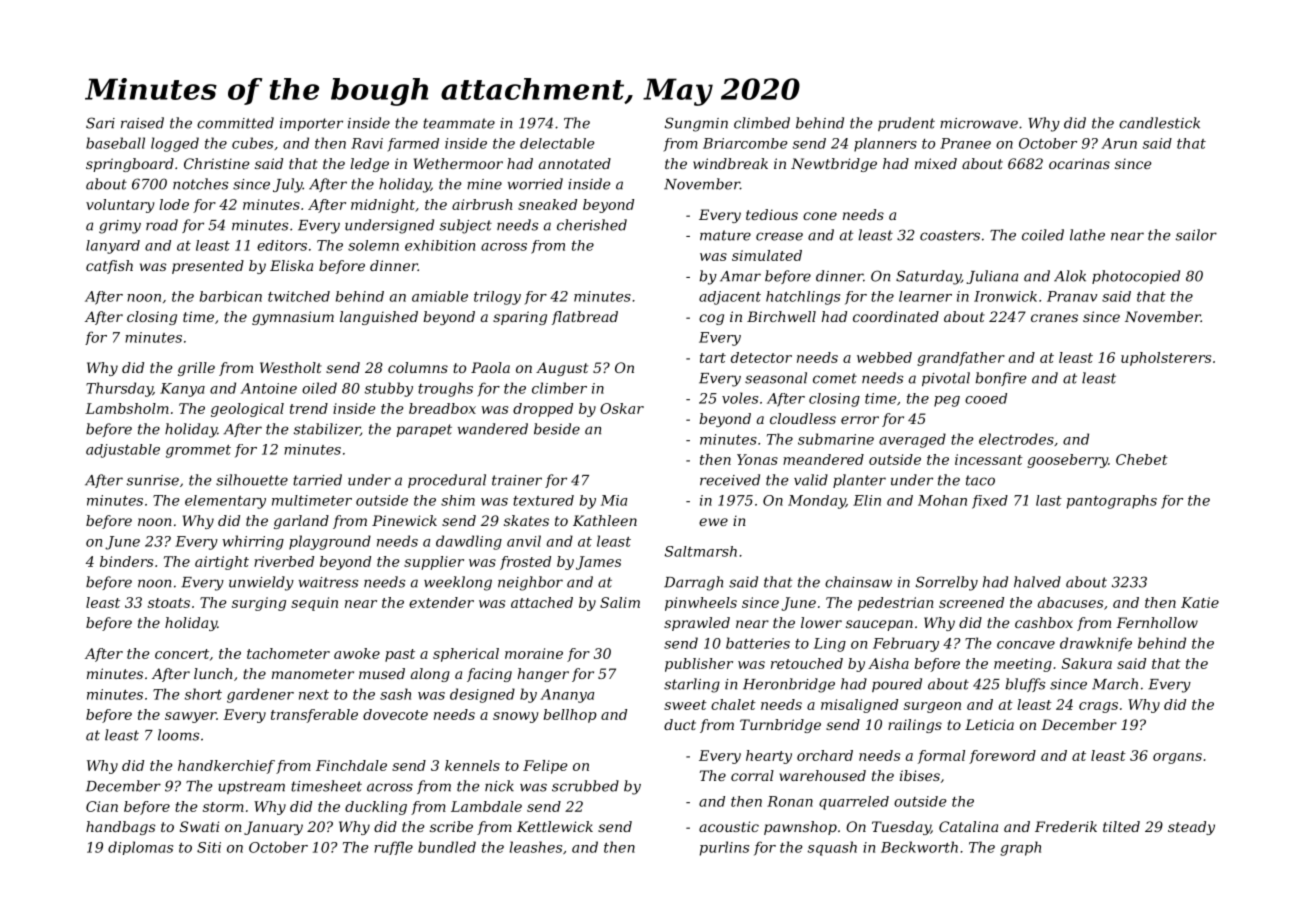  Describe the element at coordinates (762, 123) in the screenshot. I see `climbed` at that location.
